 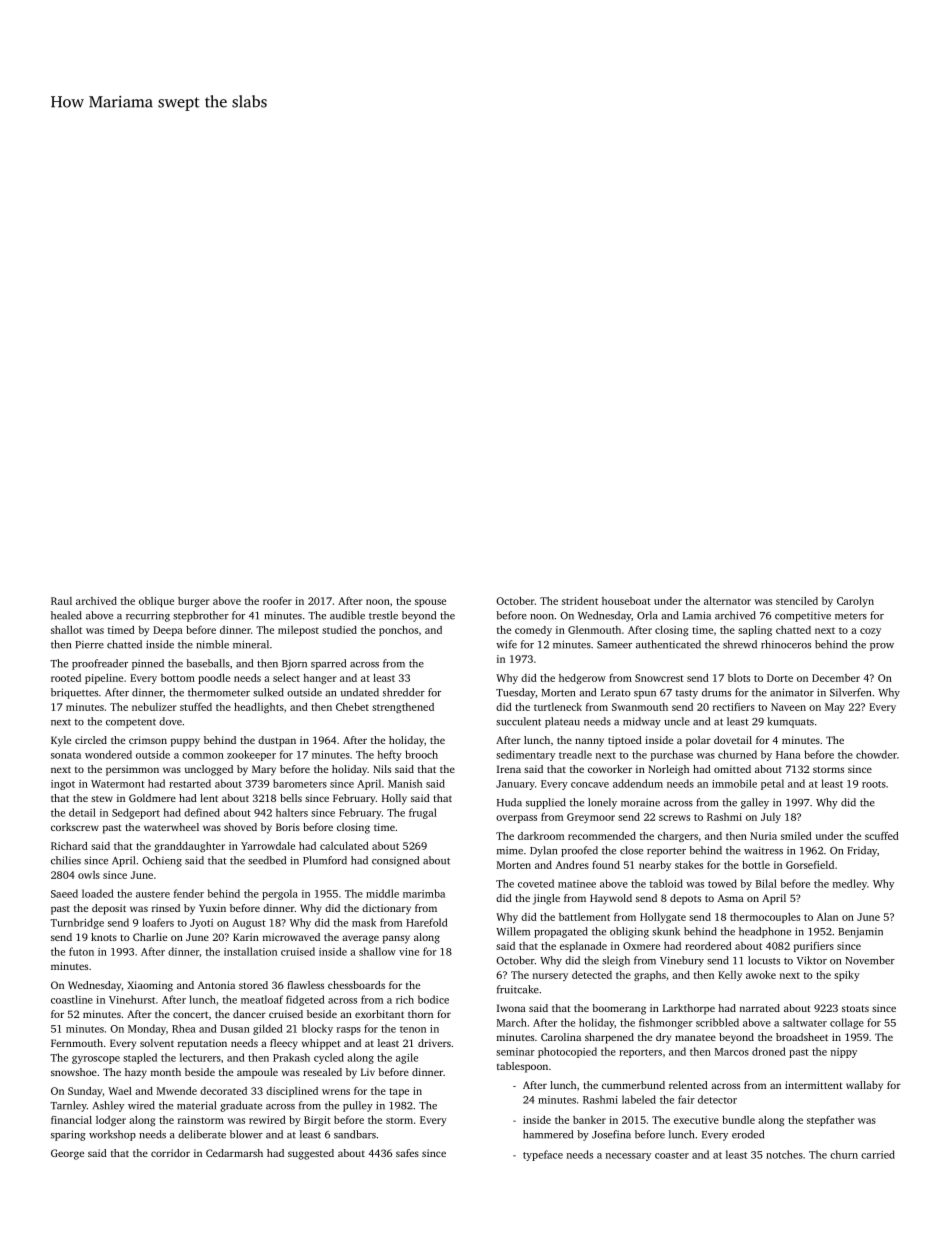 What do you see at coordinates (626, 601) in the screenshot?
I see `houseboat` at bounding box center [626, 601].
